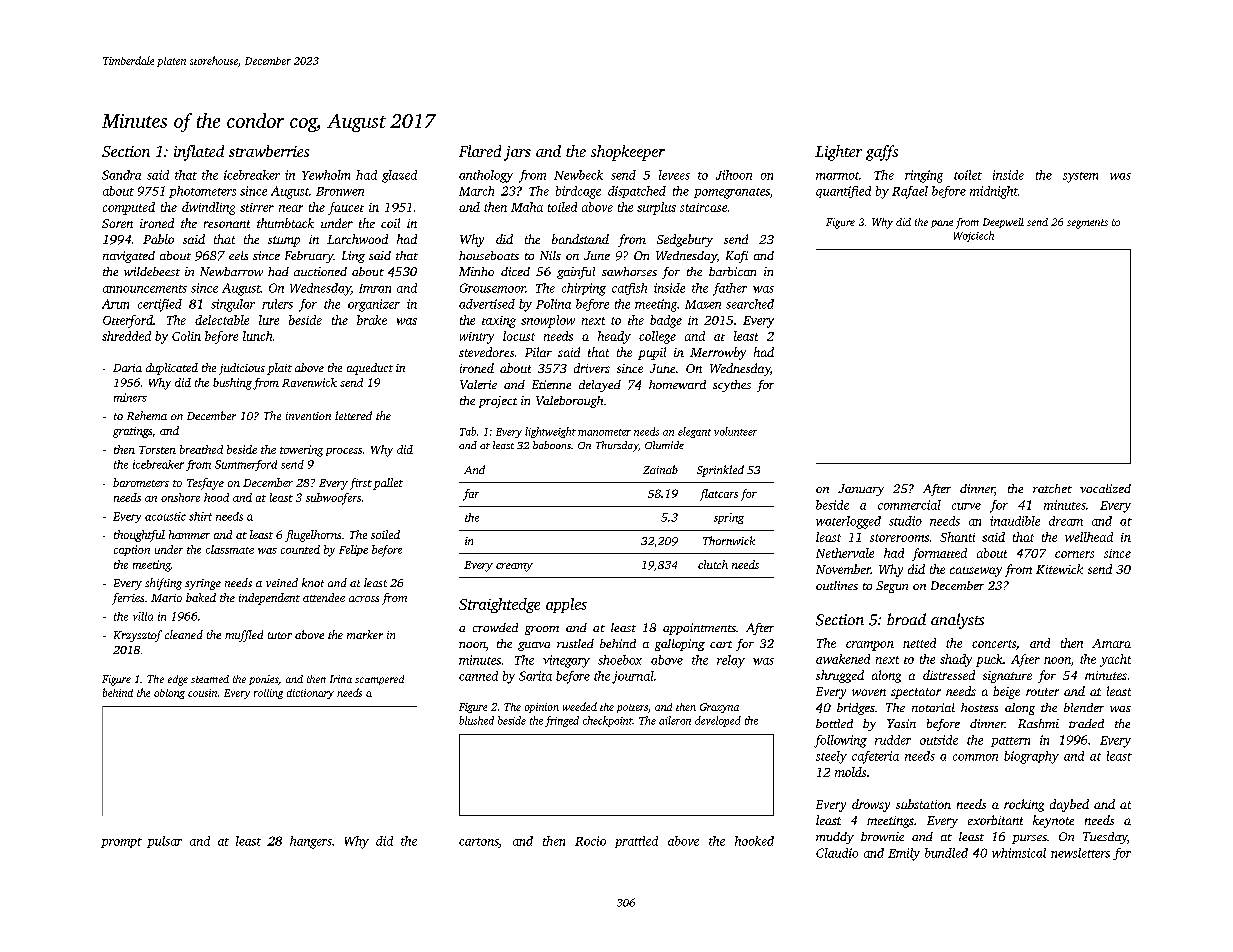 This document has width=1233, height=952. What do you see at coordinates (1019, 853) in the document?
I see `whimsical` at bounding box center [1019, 853].
